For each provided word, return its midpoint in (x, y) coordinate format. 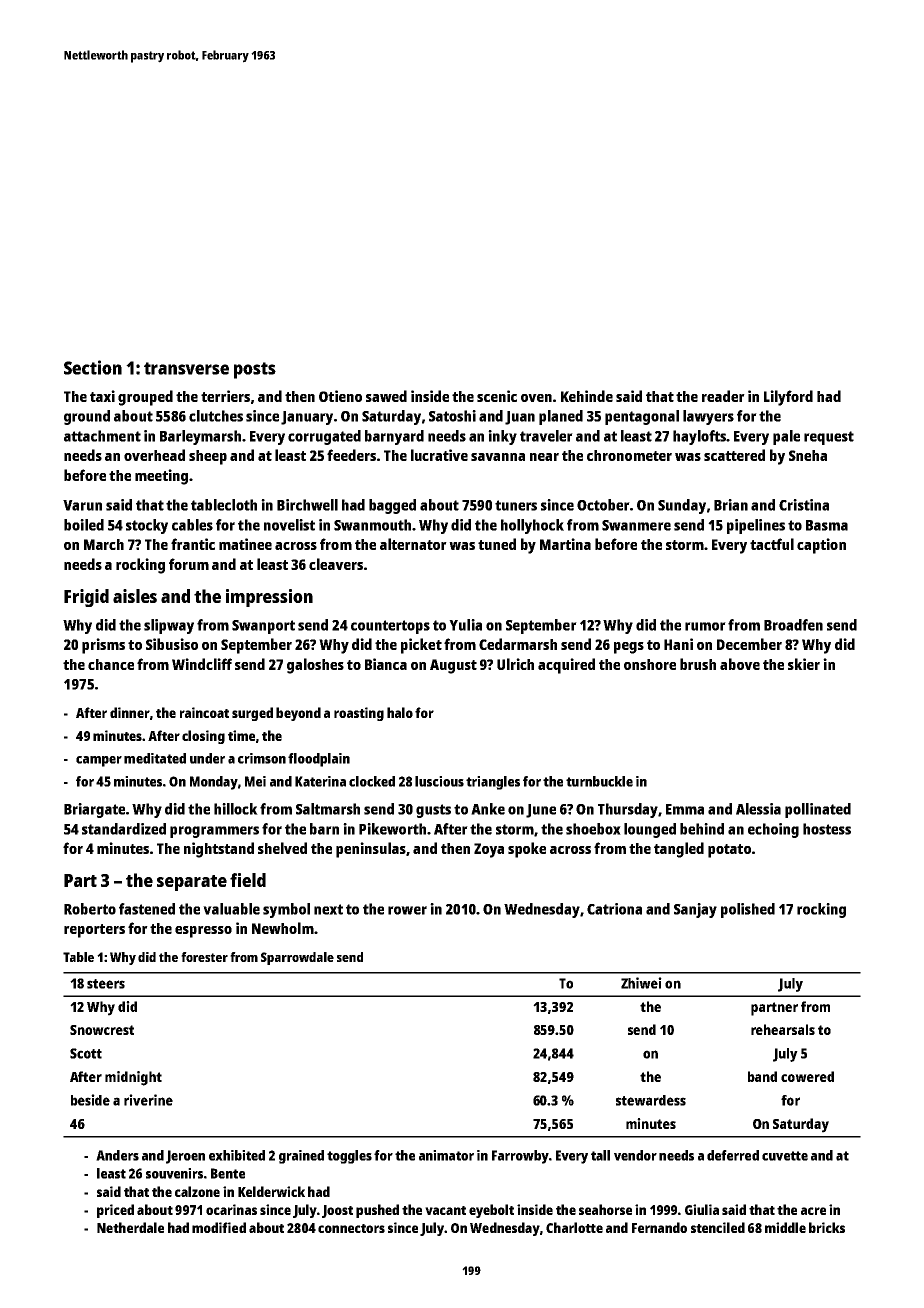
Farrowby (520, 1157)
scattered (734, 455)
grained (301, 1157)
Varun (82, 505)
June (541, 811)
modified (219, 1227)
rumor (705, 626)
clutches (216, 416)
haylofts (700, 437)
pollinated (818, 810)
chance (111, 664)
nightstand (219, 850)
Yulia (465, 625)
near (544, 457)
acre (813, 1211)
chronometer (629, 455)
